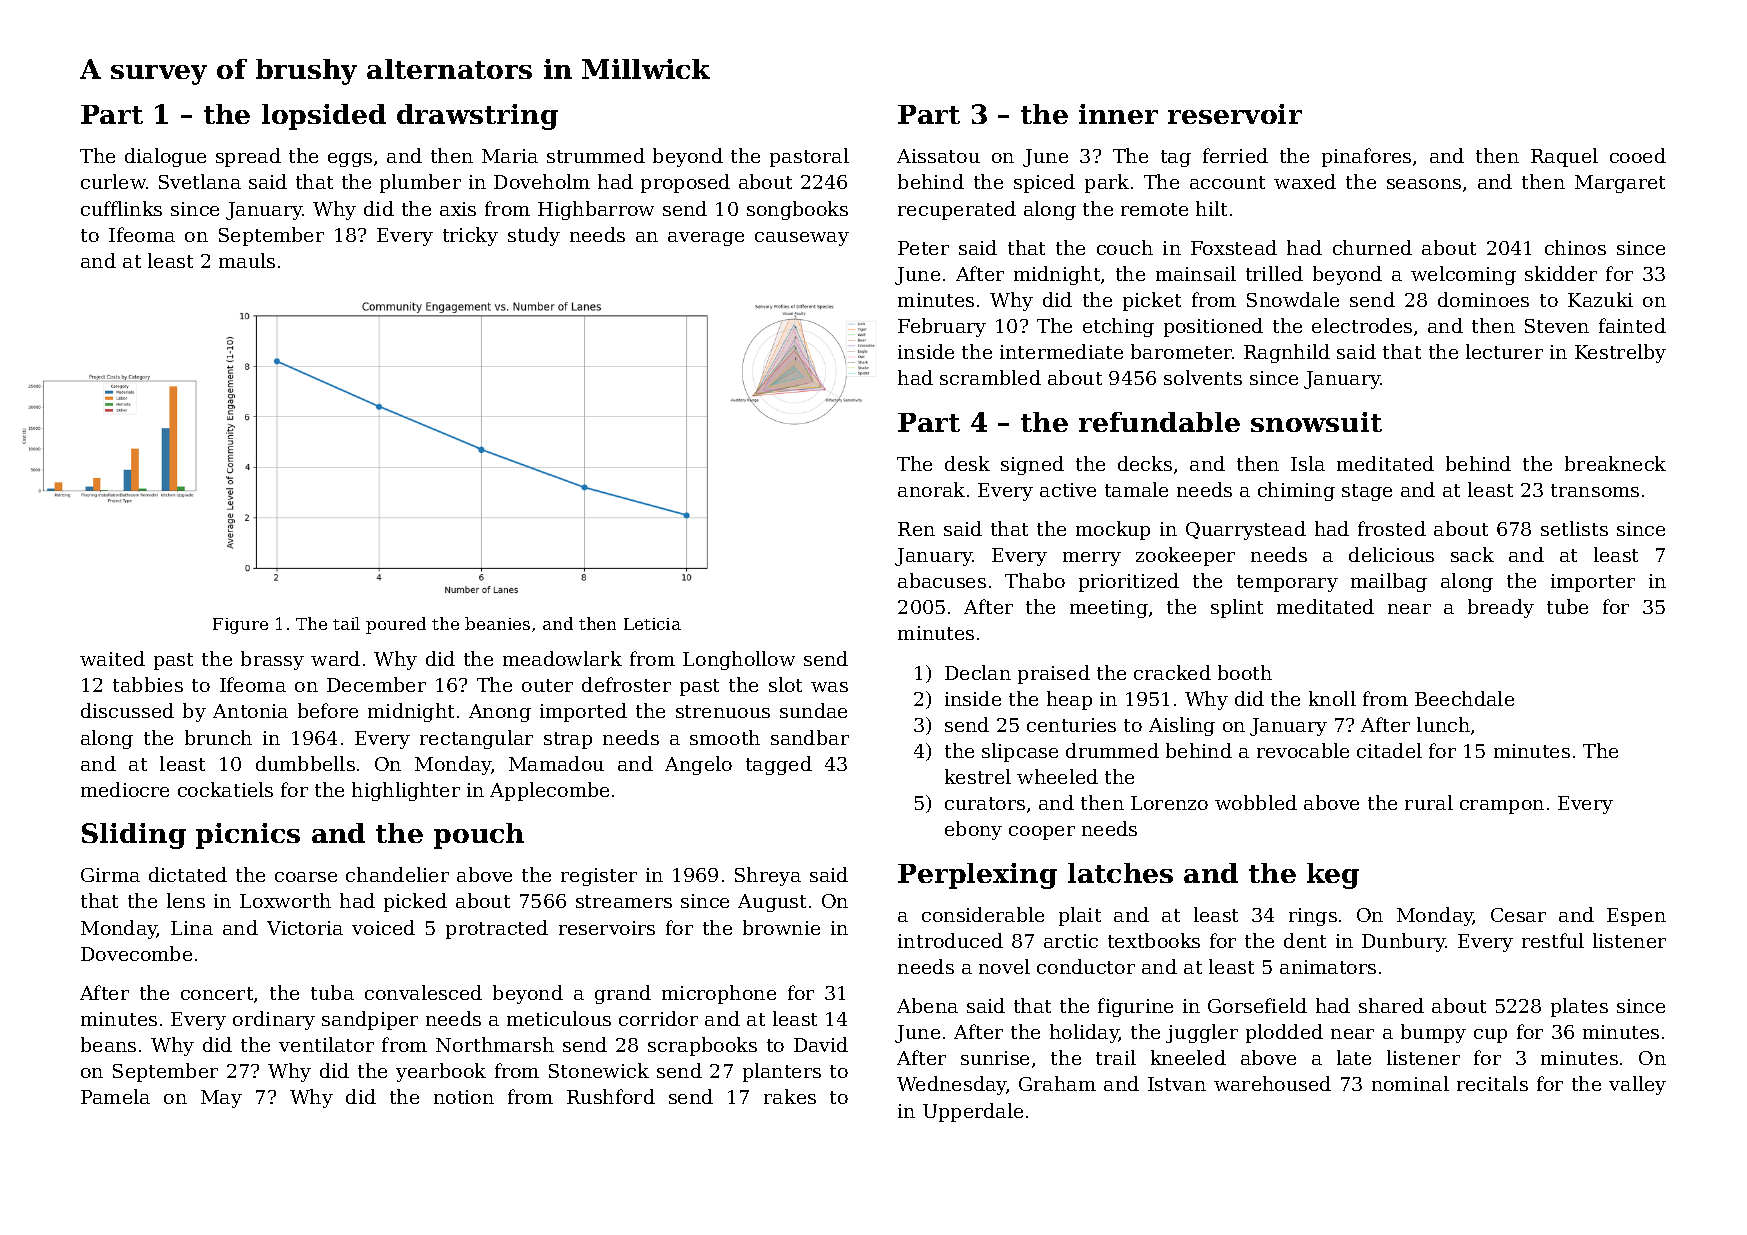  What do you see at coordinates (346, 623) in the screenshot?
I see `tail` at bounding box center [346, 623].
